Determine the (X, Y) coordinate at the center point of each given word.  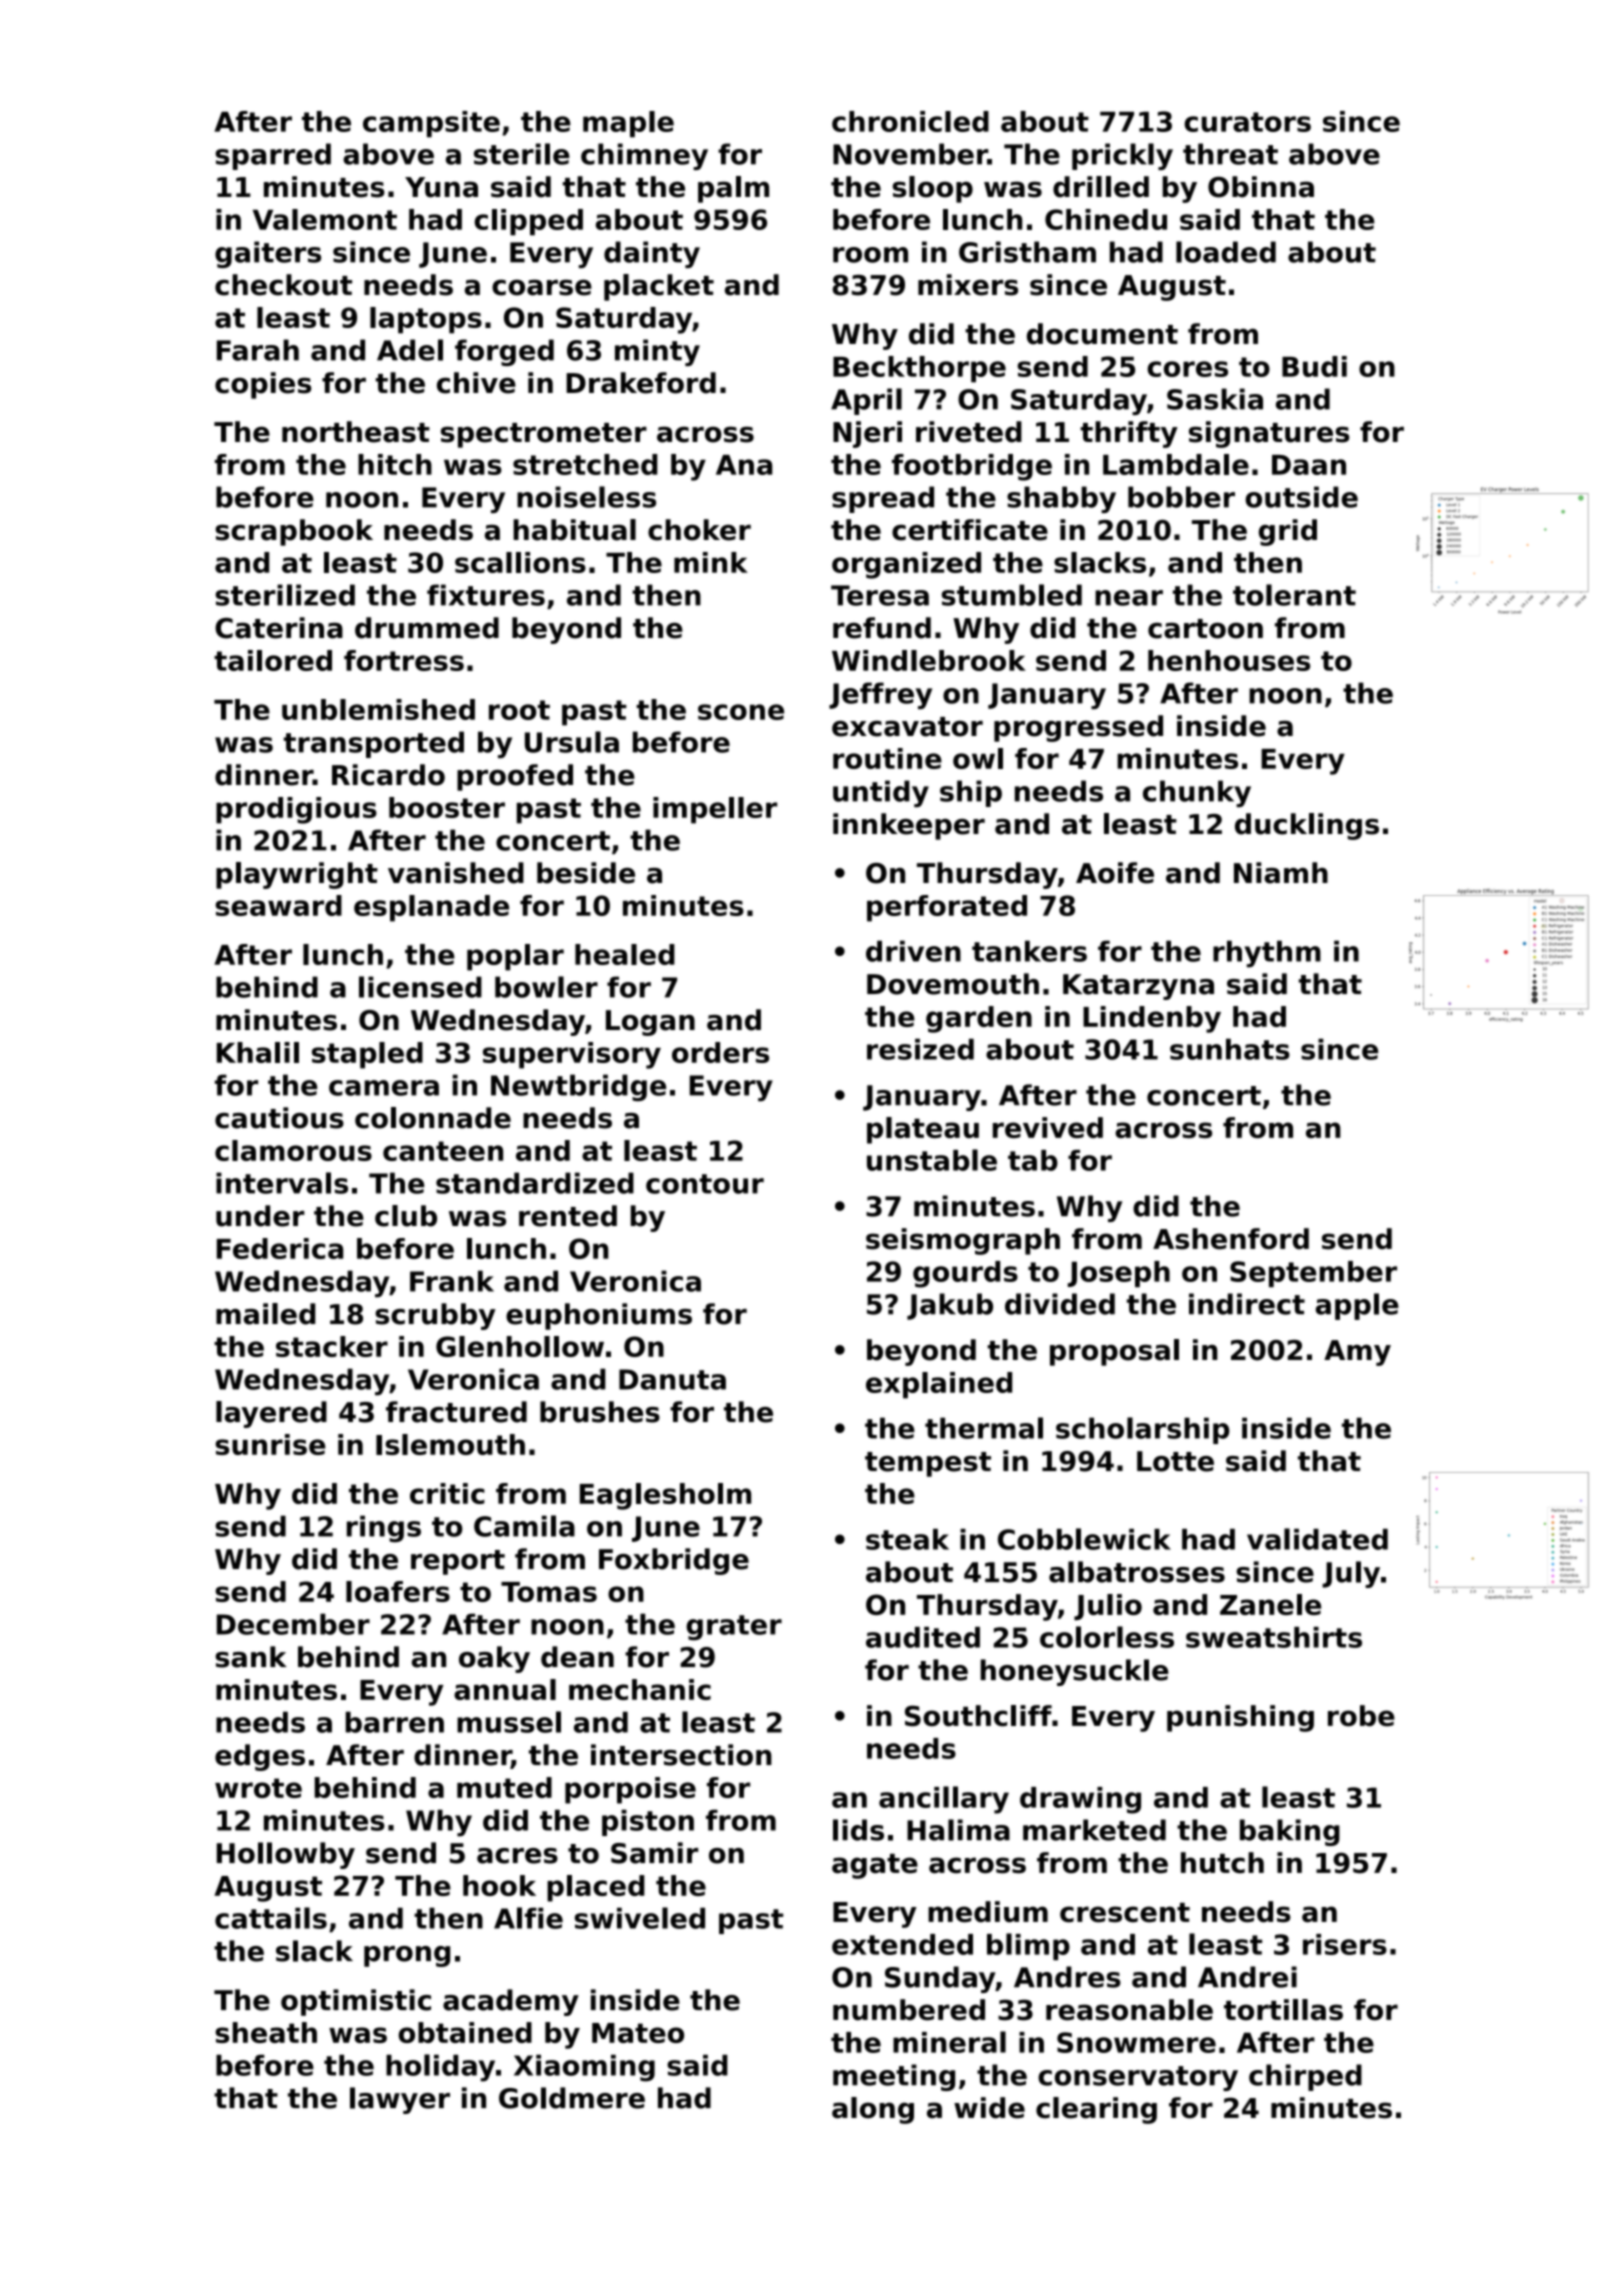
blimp (1028, 1946)
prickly (1122, 156)
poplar (515, 957)
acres (517, 1856)
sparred (273, 156)
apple (1357, 1306)
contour (705, 1184)
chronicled (910, 121)
